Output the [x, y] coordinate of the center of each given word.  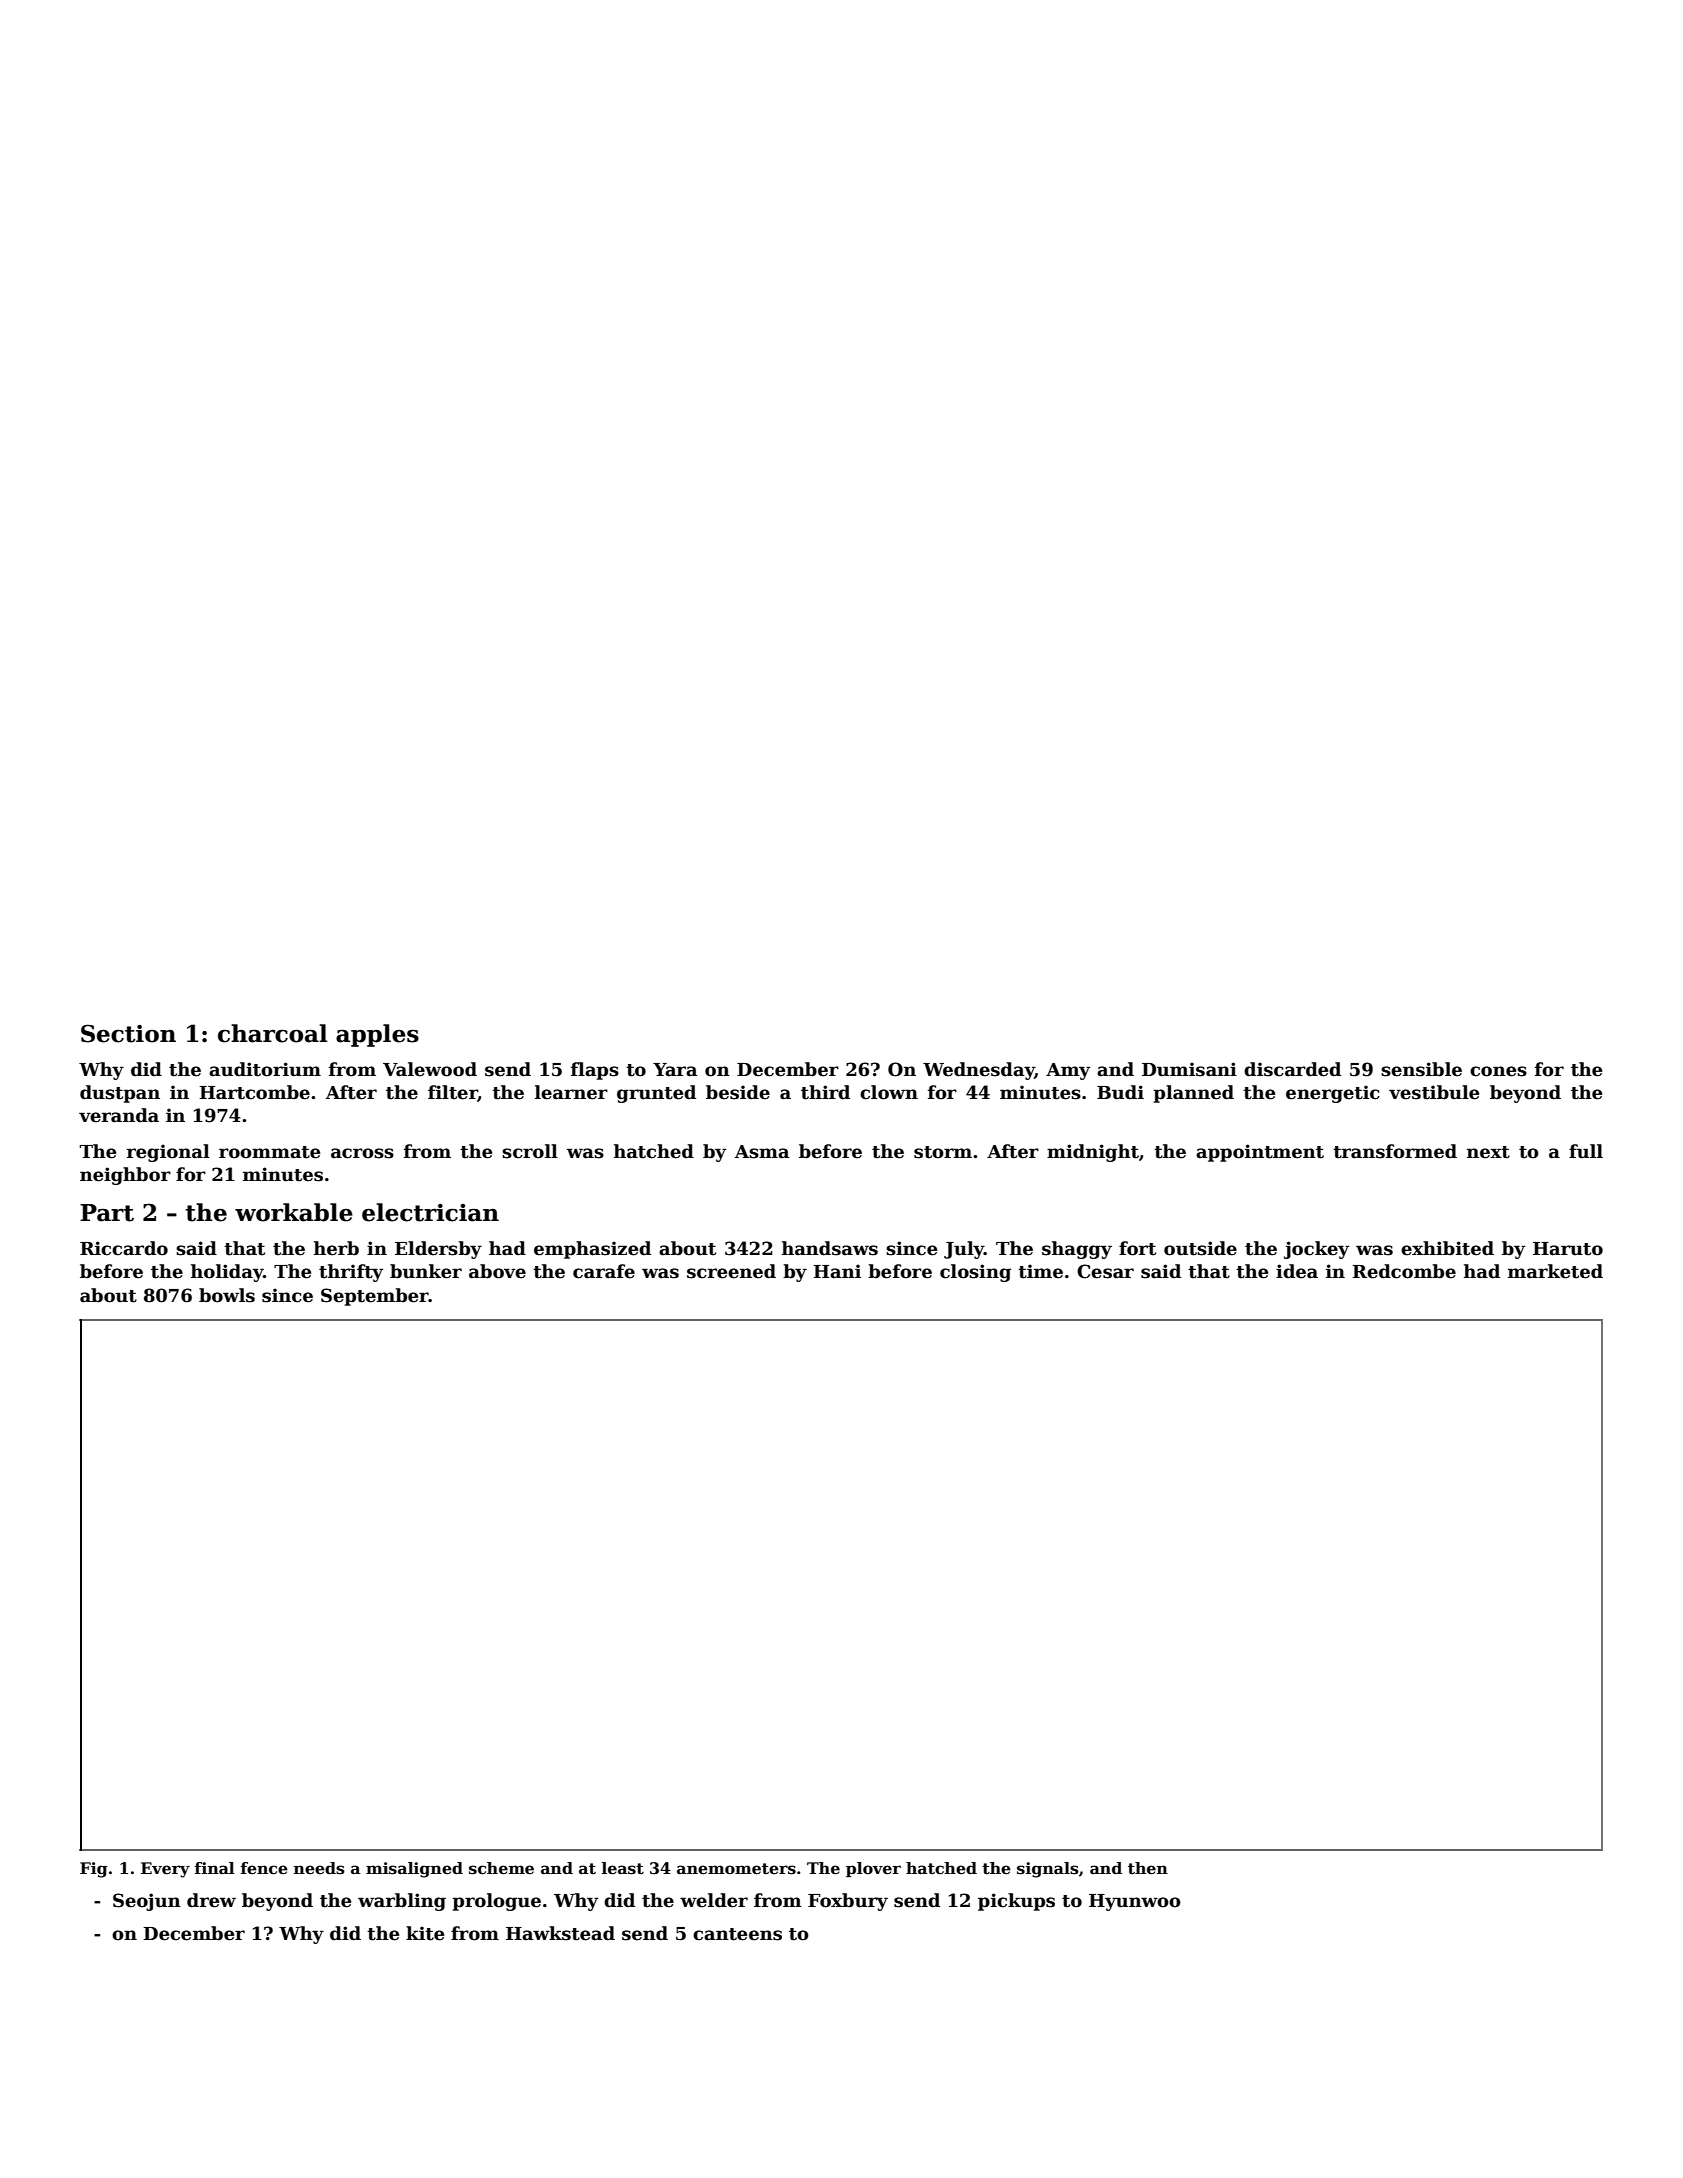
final [215, 1868]
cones [1498, 1071]
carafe [604, 1271]
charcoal [273, 1033]
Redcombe [1404, 1271]
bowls [227, 1295]
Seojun [147, 1902]
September [375, 1297]
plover [873, 1869]
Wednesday [979, 1071]
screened [731, 1271]
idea [1297, 1271]
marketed [1555, 1271]
